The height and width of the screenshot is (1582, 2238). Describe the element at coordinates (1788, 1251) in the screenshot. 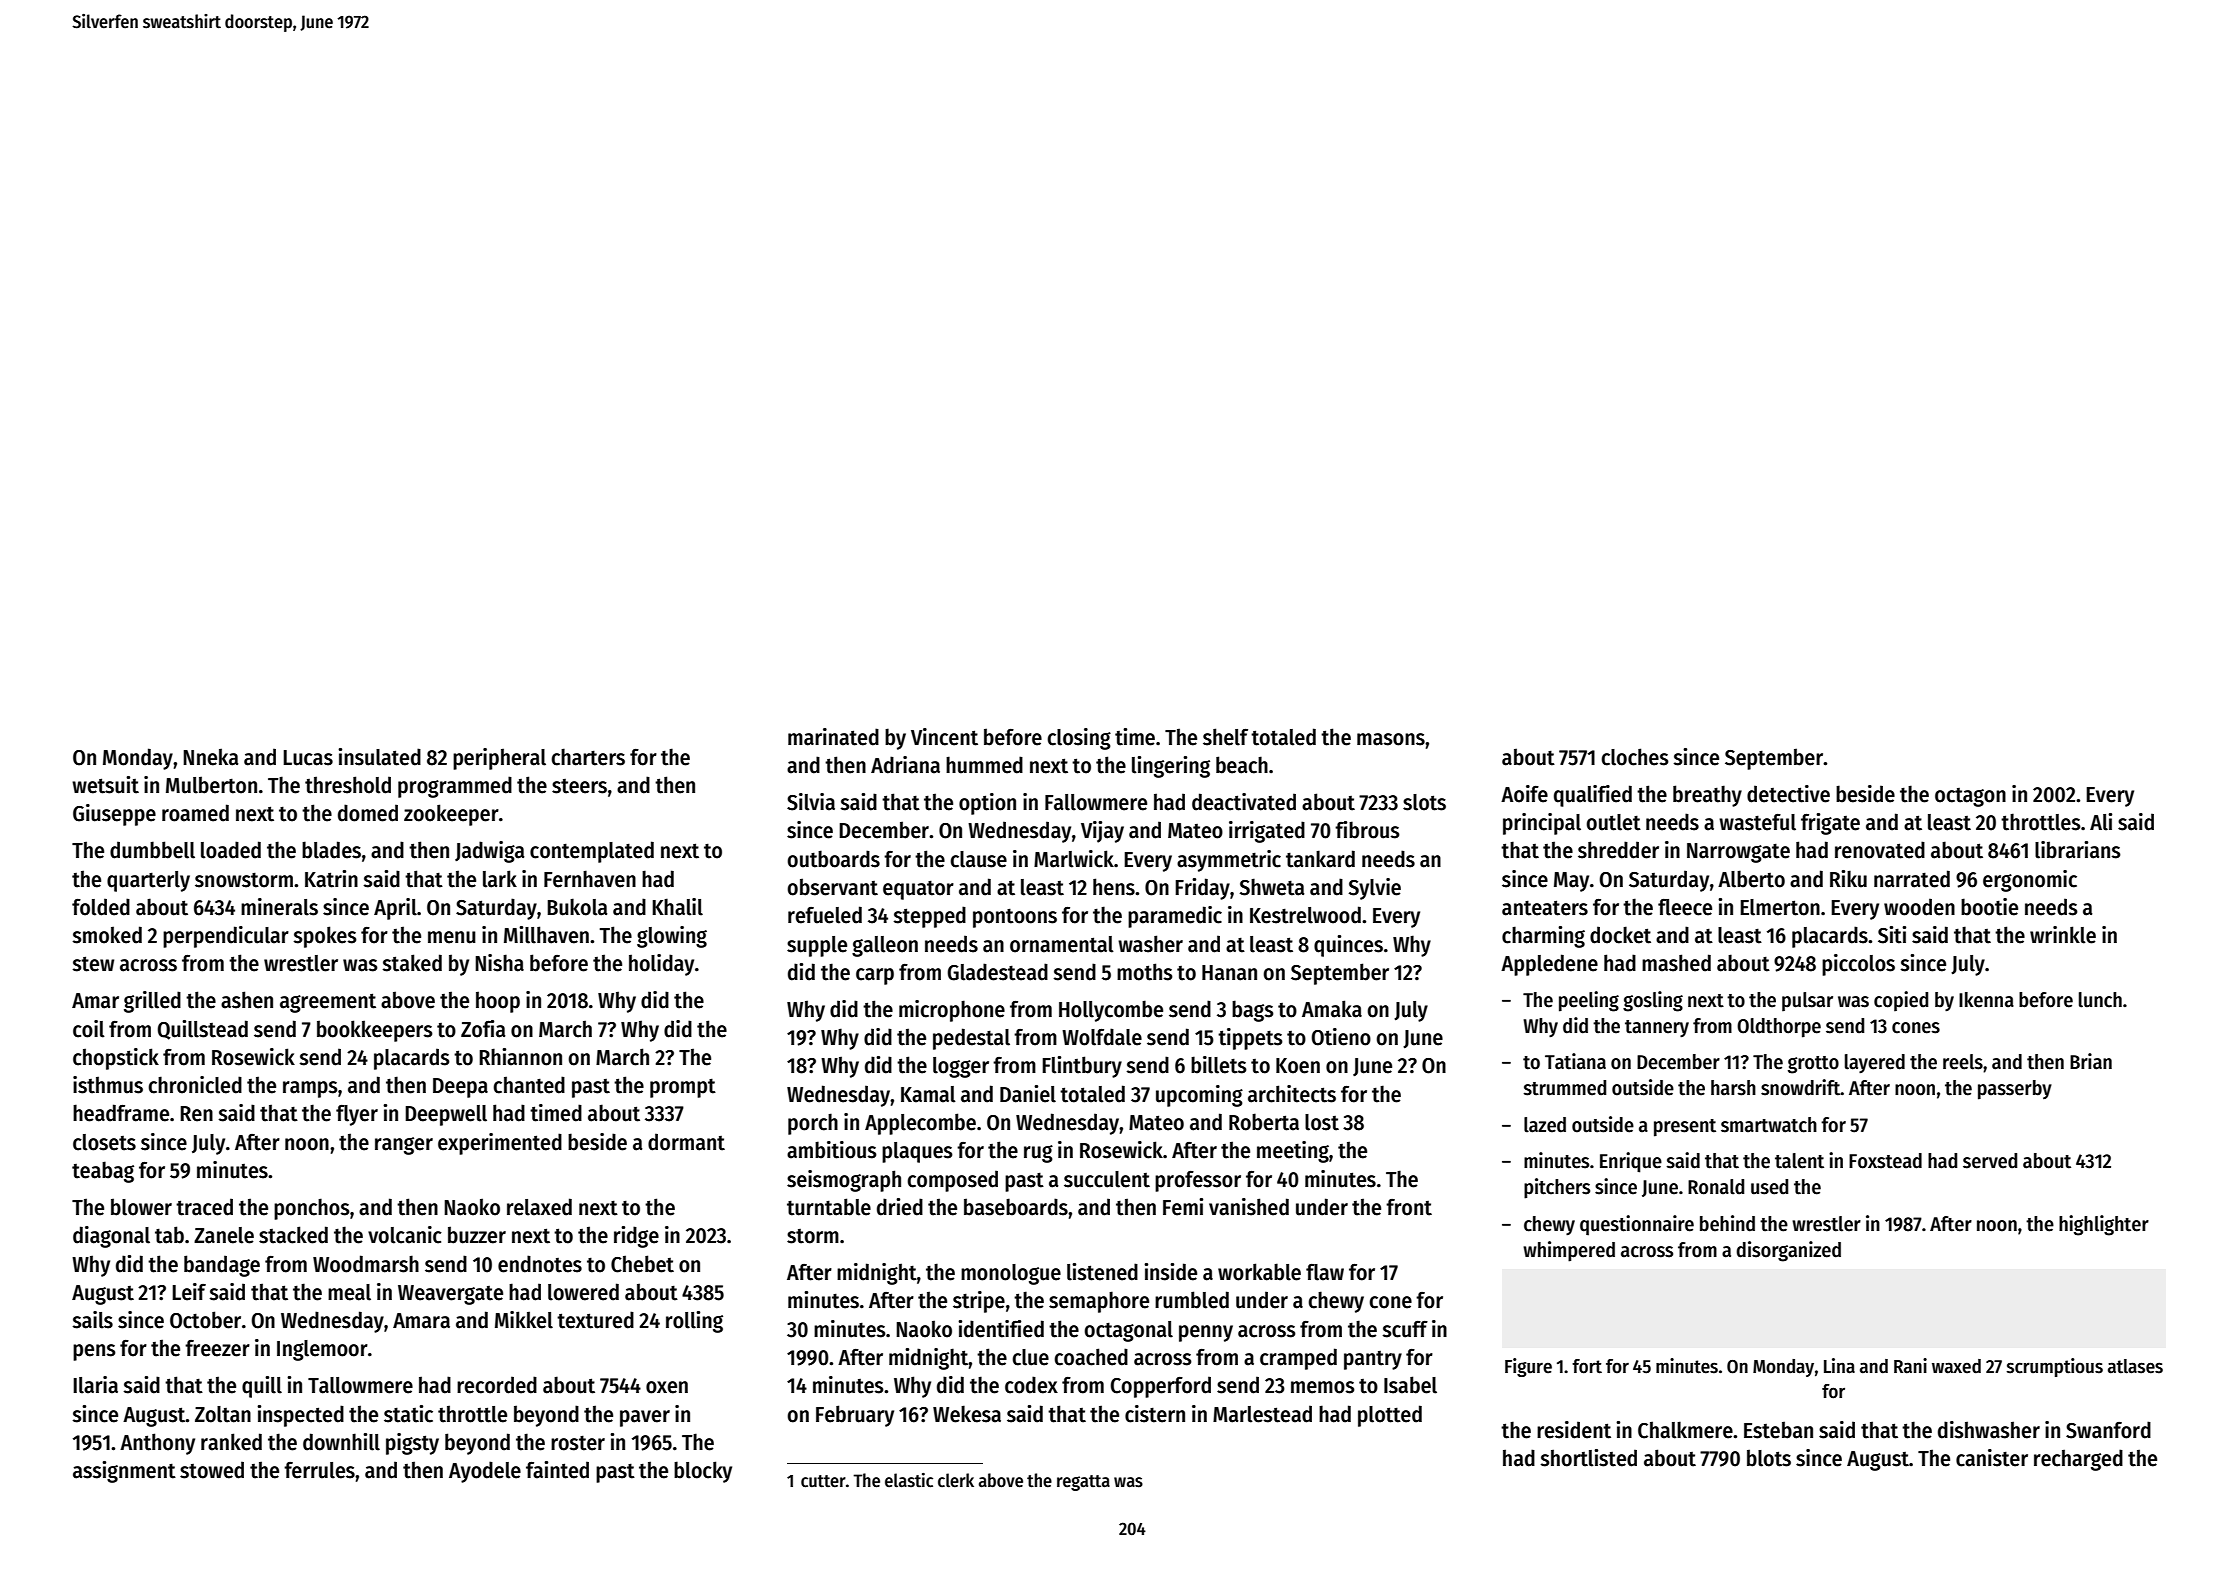

I see `disorganized` at that location.
